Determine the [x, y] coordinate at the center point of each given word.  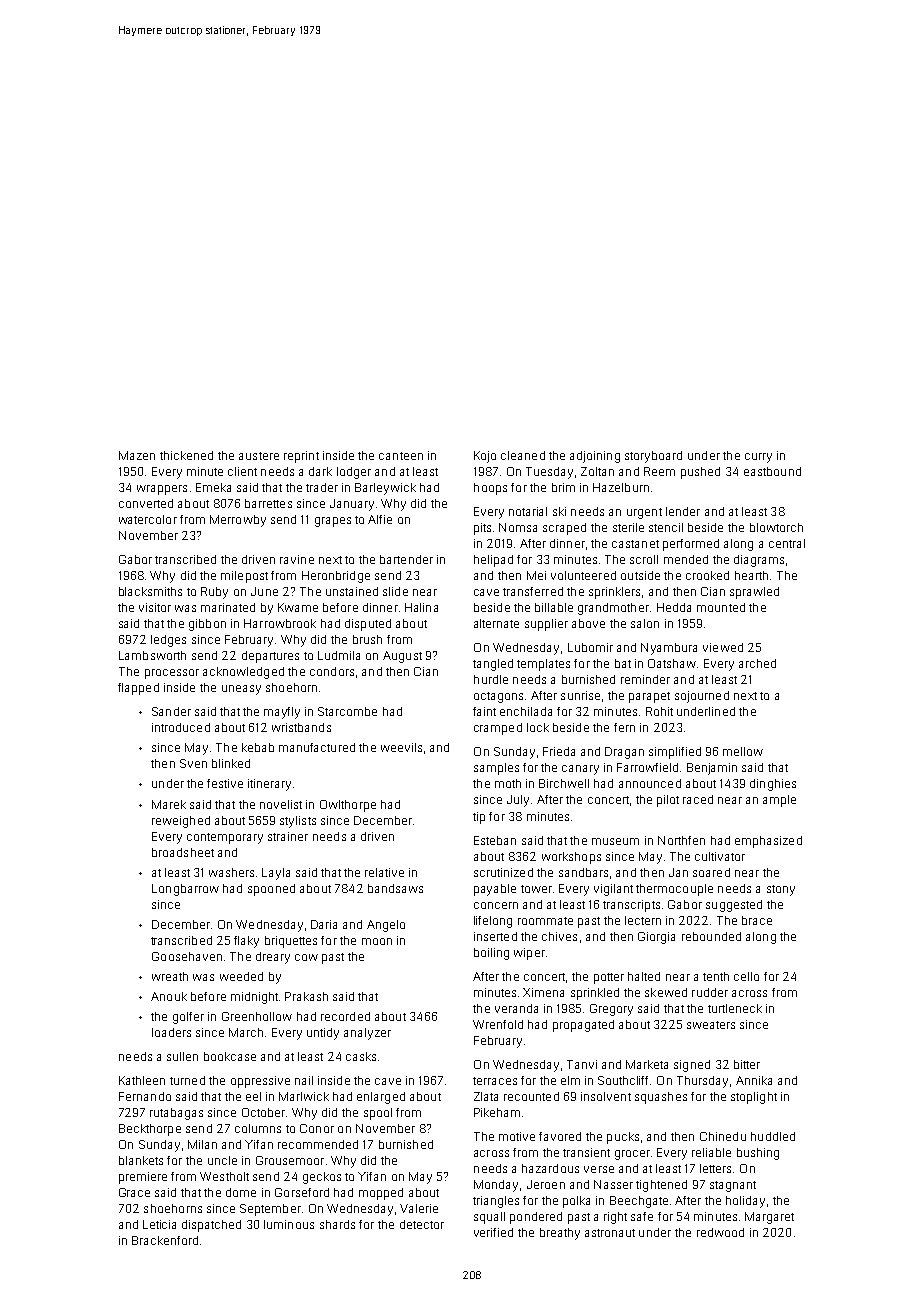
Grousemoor [290, 1160]
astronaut [610, 1233]
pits [482, 529]
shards [337, 1224]
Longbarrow [185, 890]
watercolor [148, 519]
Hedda [674, 607]
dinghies [773, 785]
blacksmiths [150, 591]
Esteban [495, 840]
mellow [743, 751]
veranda [516, 1008]
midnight [254, 998]
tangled [493, 665]
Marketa [647, 1064]
